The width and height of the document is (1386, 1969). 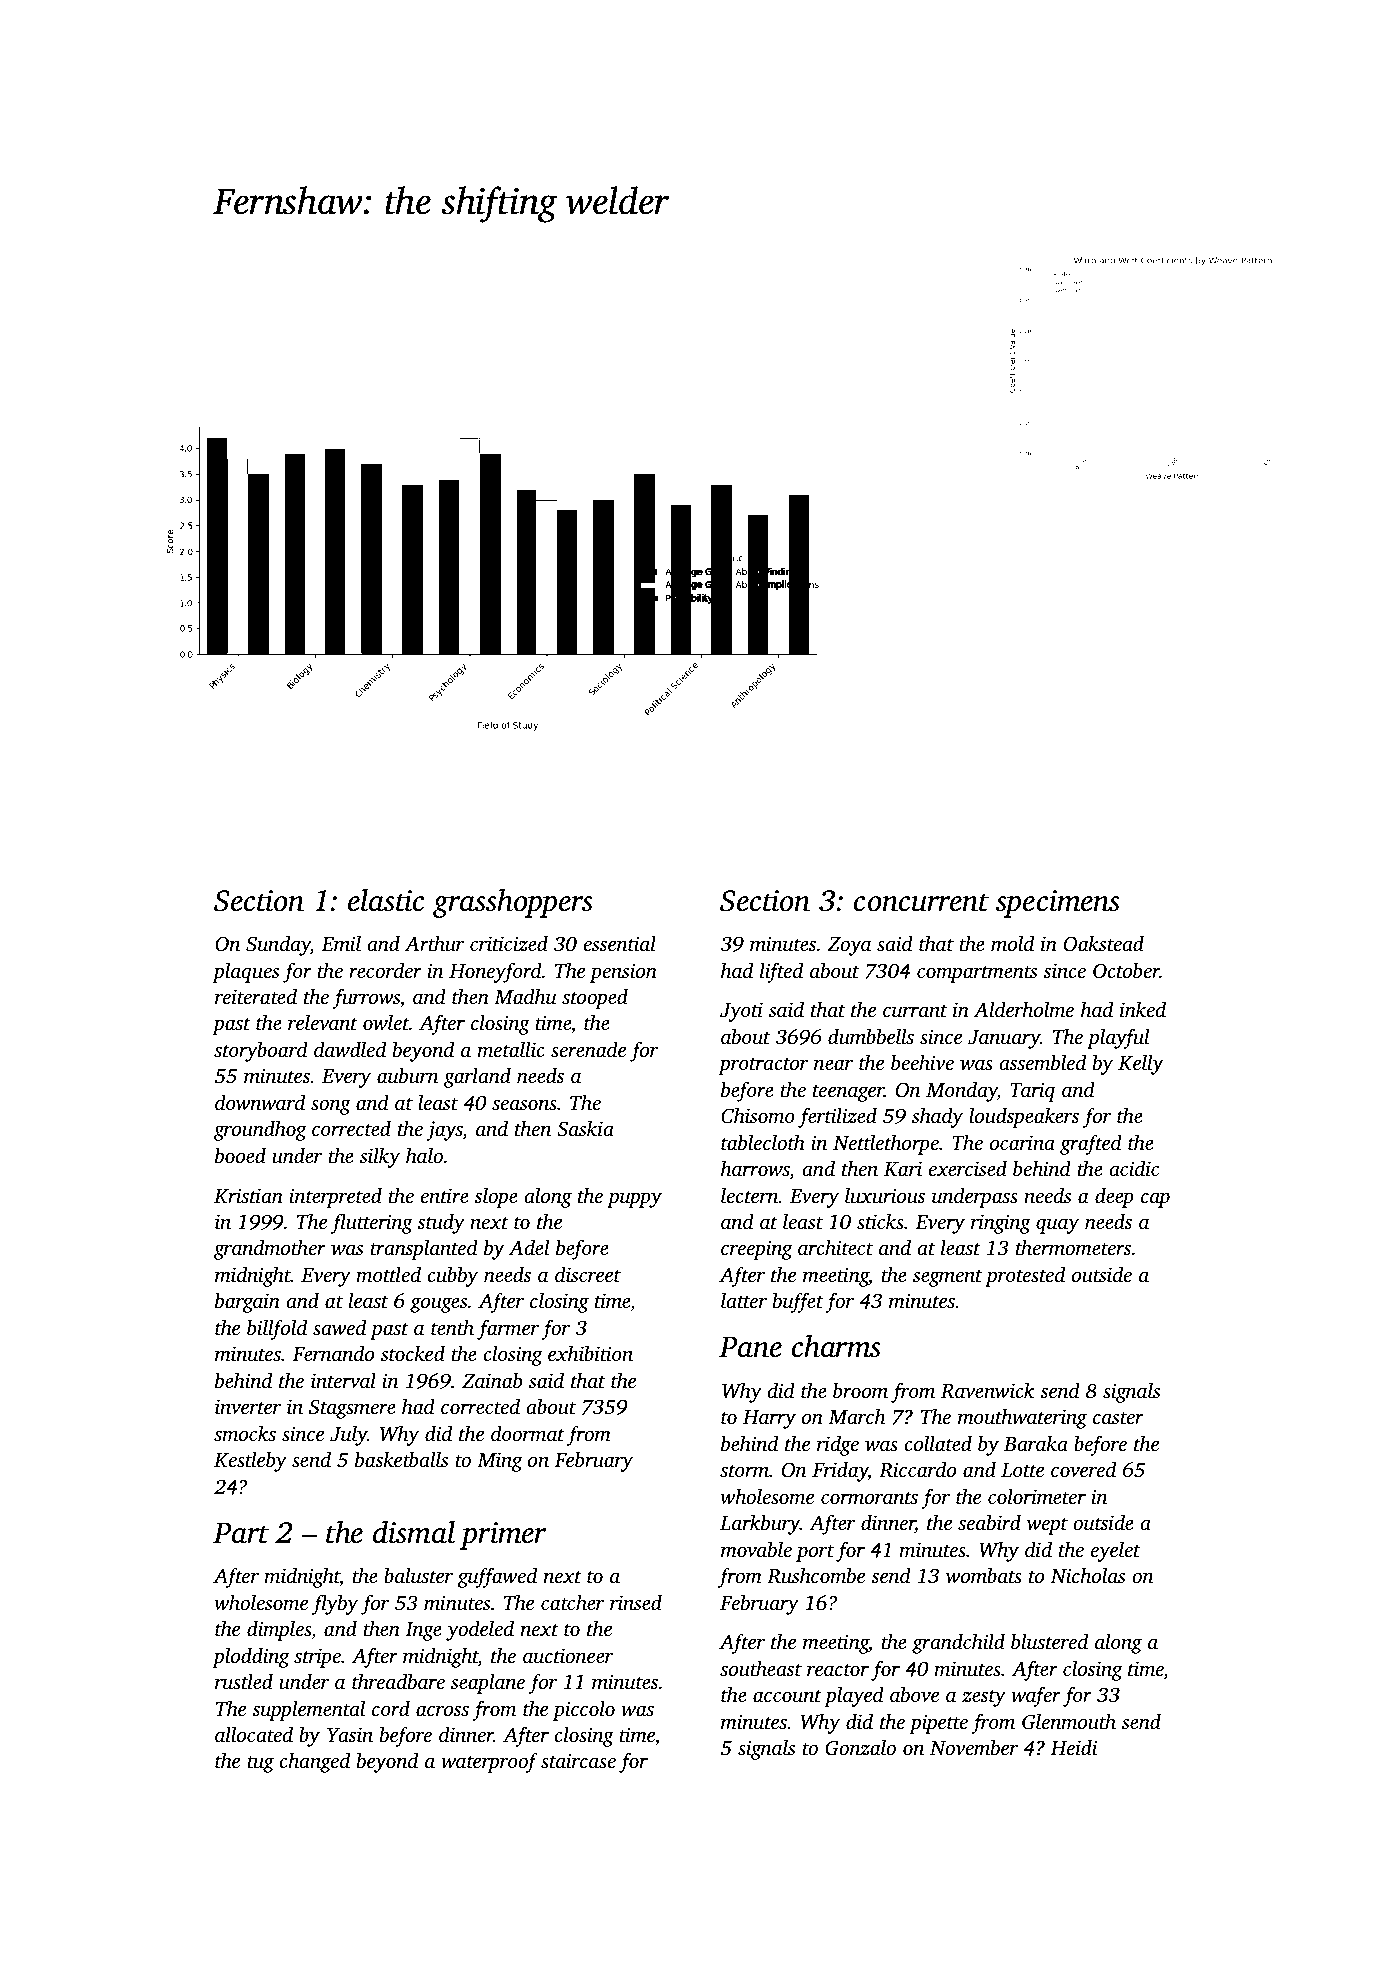 What do you see at coordinates (880, 1221) in the document?
I see `sticks` at bounding box center [880, 1221].
